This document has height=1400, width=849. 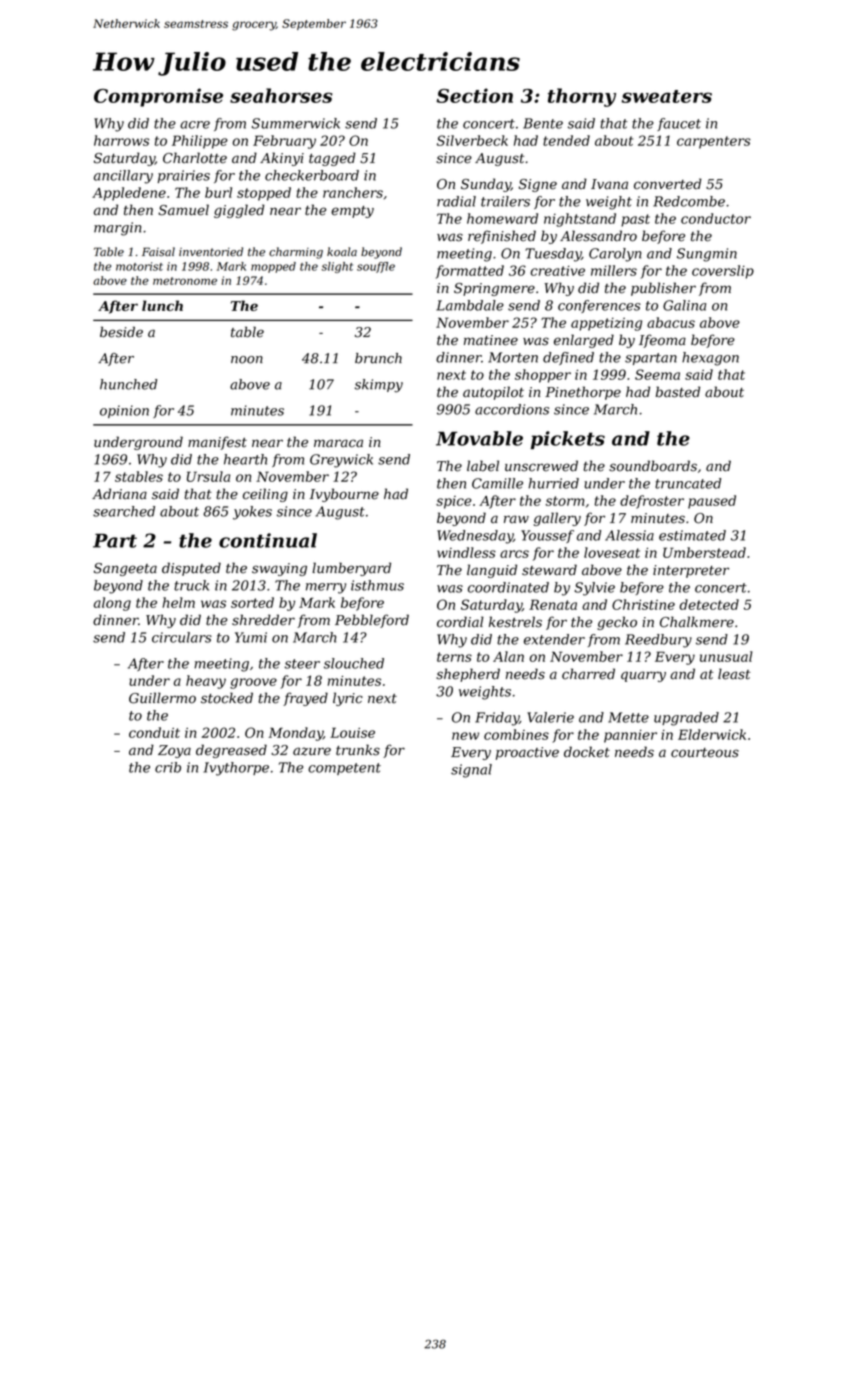 I want to click on stocked, so click(x=227, y=698).
